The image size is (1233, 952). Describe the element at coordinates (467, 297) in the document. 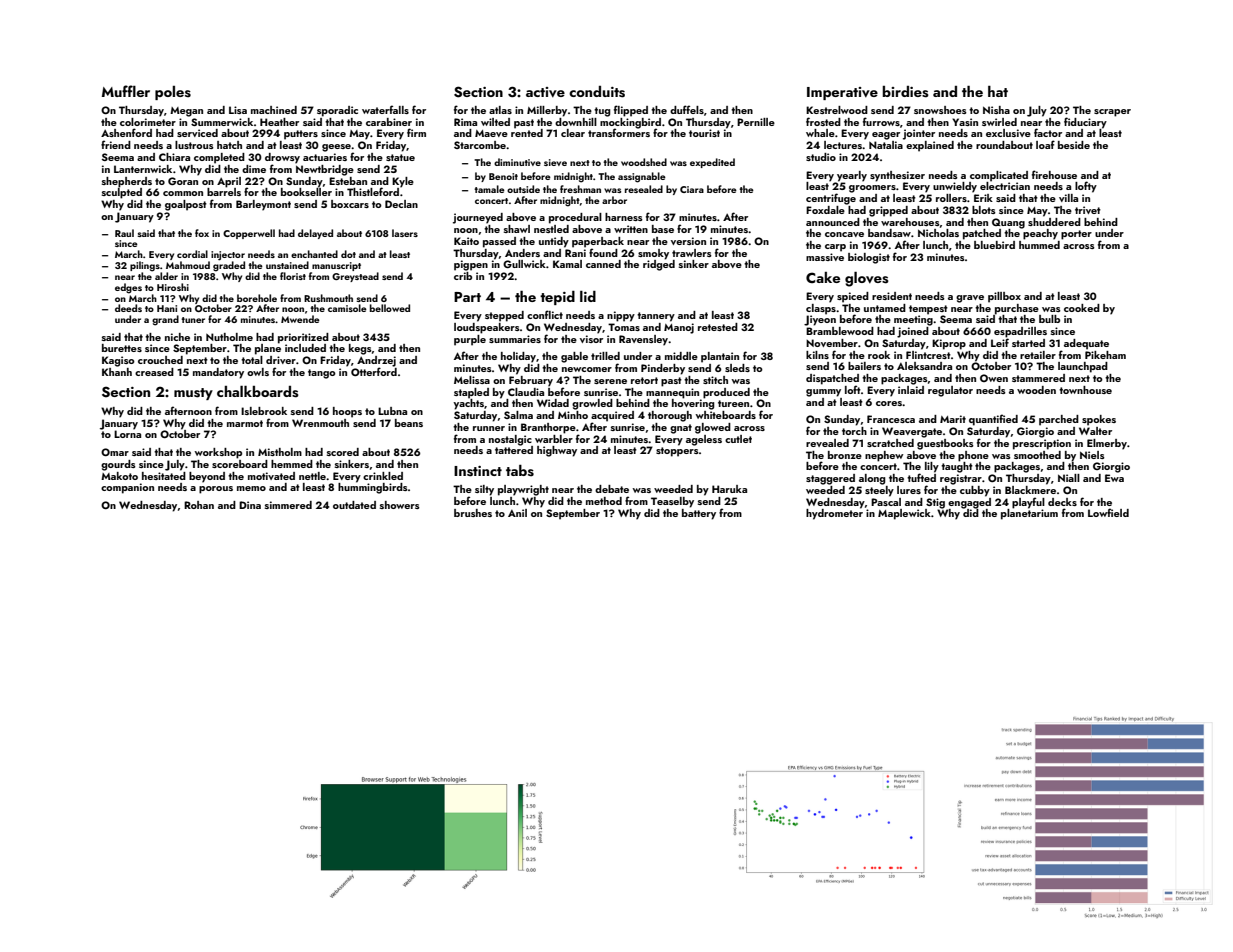

I see `Part` at that location.
